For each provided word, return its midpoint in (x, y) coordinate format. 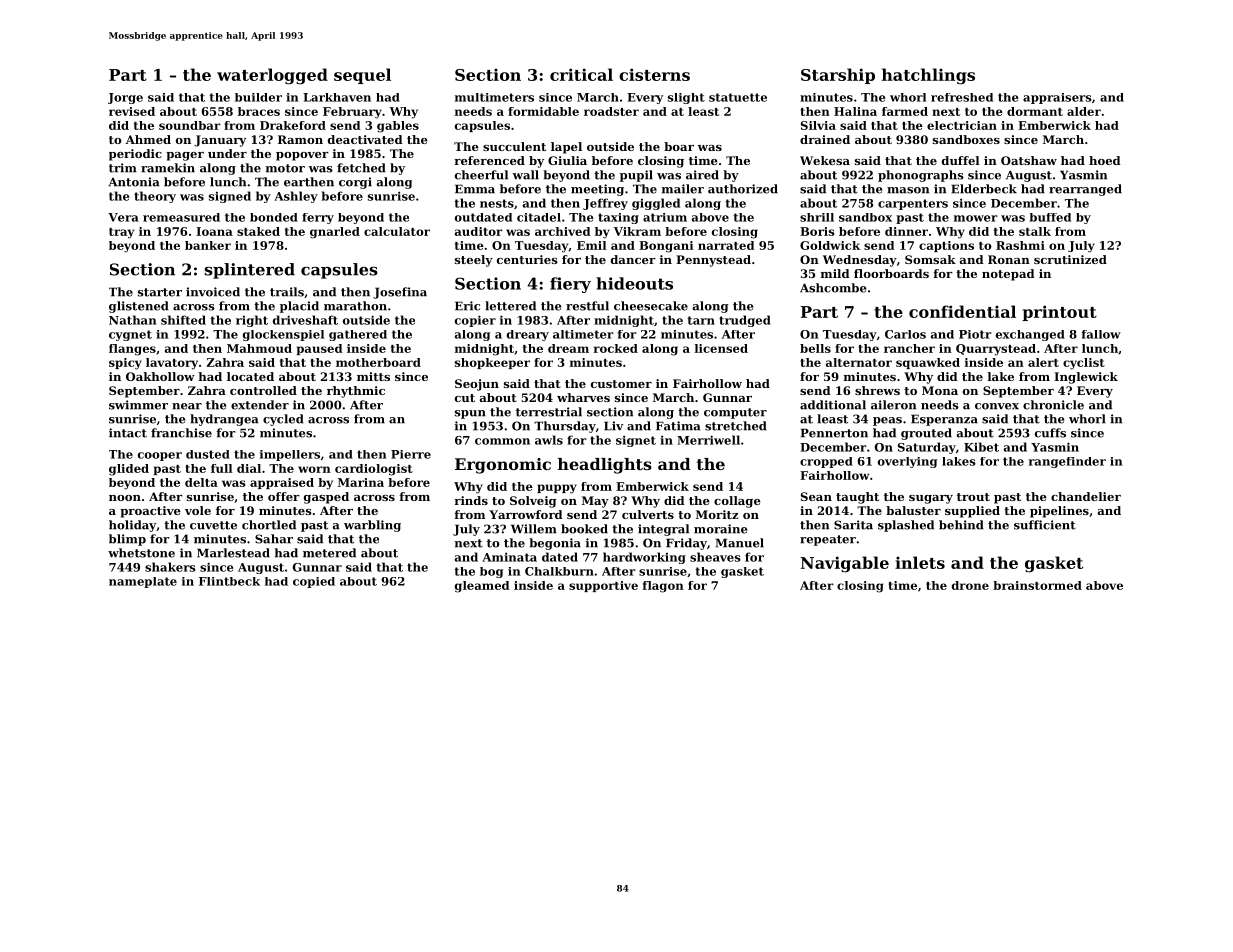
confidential (962, 311)
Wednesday (860, 261)
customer (621, 384)
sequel (362, 76)
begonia (555, 544)
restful (587, 306)
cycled (283, 420)
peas (887, 421)
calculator (397, 231)
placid (299, 307)
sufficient (1045, 525)
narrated (726, 245)
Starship (838, 76)
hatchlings (928, 76)
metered (329, 553)
